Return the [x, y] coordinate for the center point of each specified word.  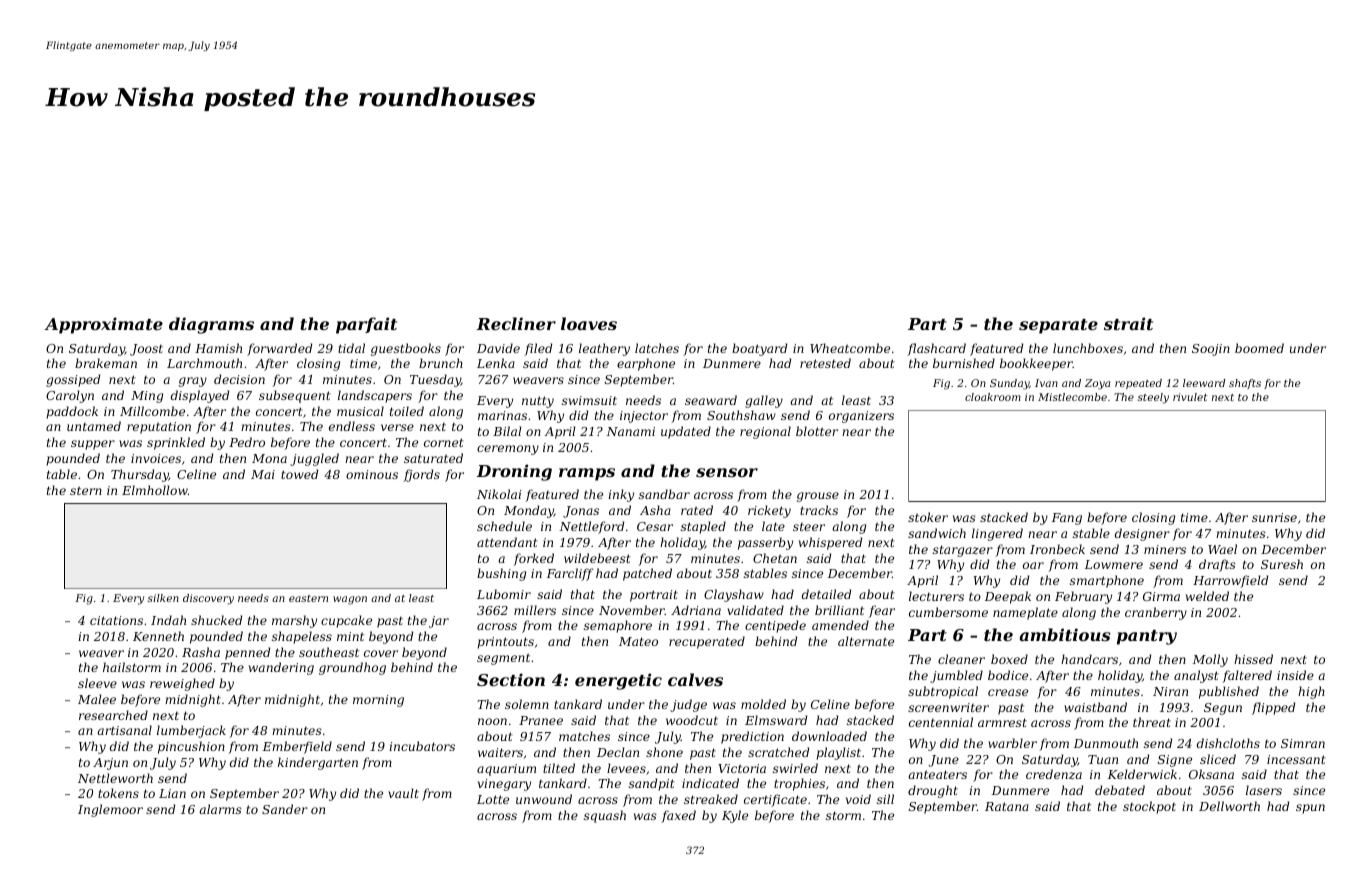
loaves [589, 323]
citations [116, 620]
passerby [765, 543]
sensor [727, 472]
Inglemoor [110, 810]
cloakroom [993, 397]
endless [352, 426]
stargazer [963, 551]
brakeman [106, 363]
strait [1128, 323]
